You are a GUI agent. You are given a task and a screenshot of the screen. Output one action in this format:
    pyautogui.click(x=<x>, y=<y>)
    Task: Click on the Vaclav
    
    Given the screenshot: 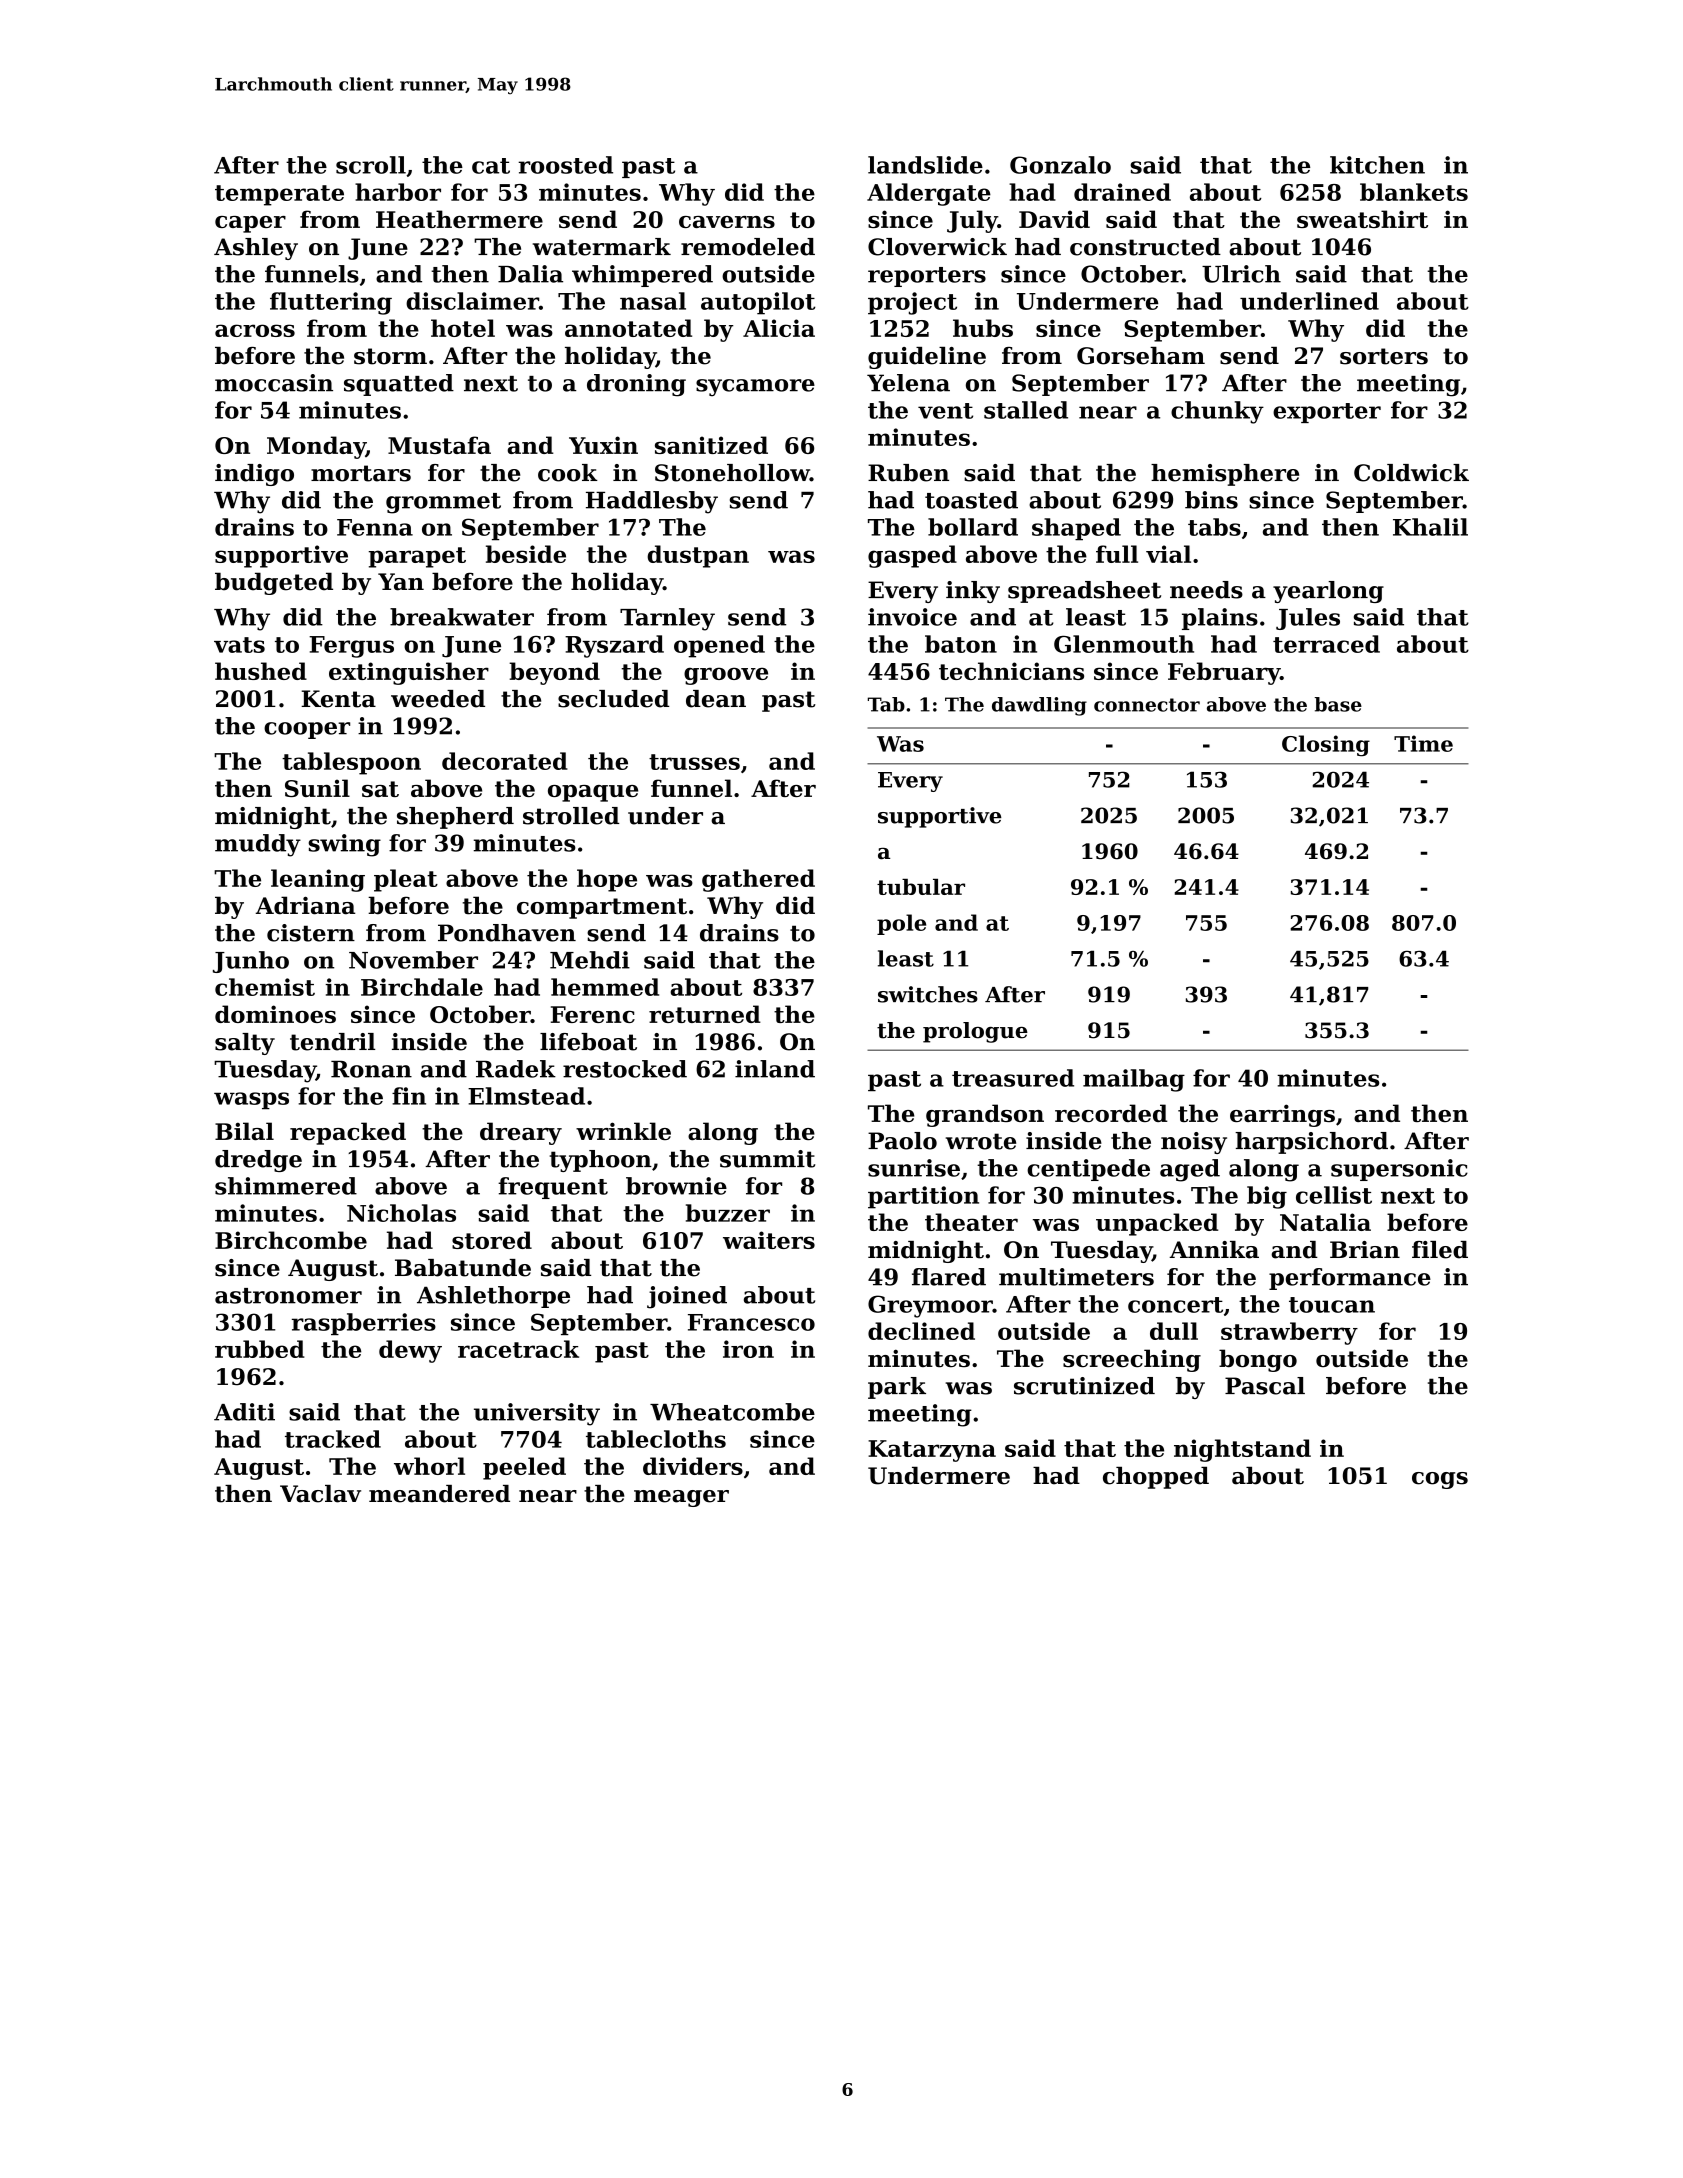 What is the action you would take?
    pyautogui.click(x=320, y=1494)
